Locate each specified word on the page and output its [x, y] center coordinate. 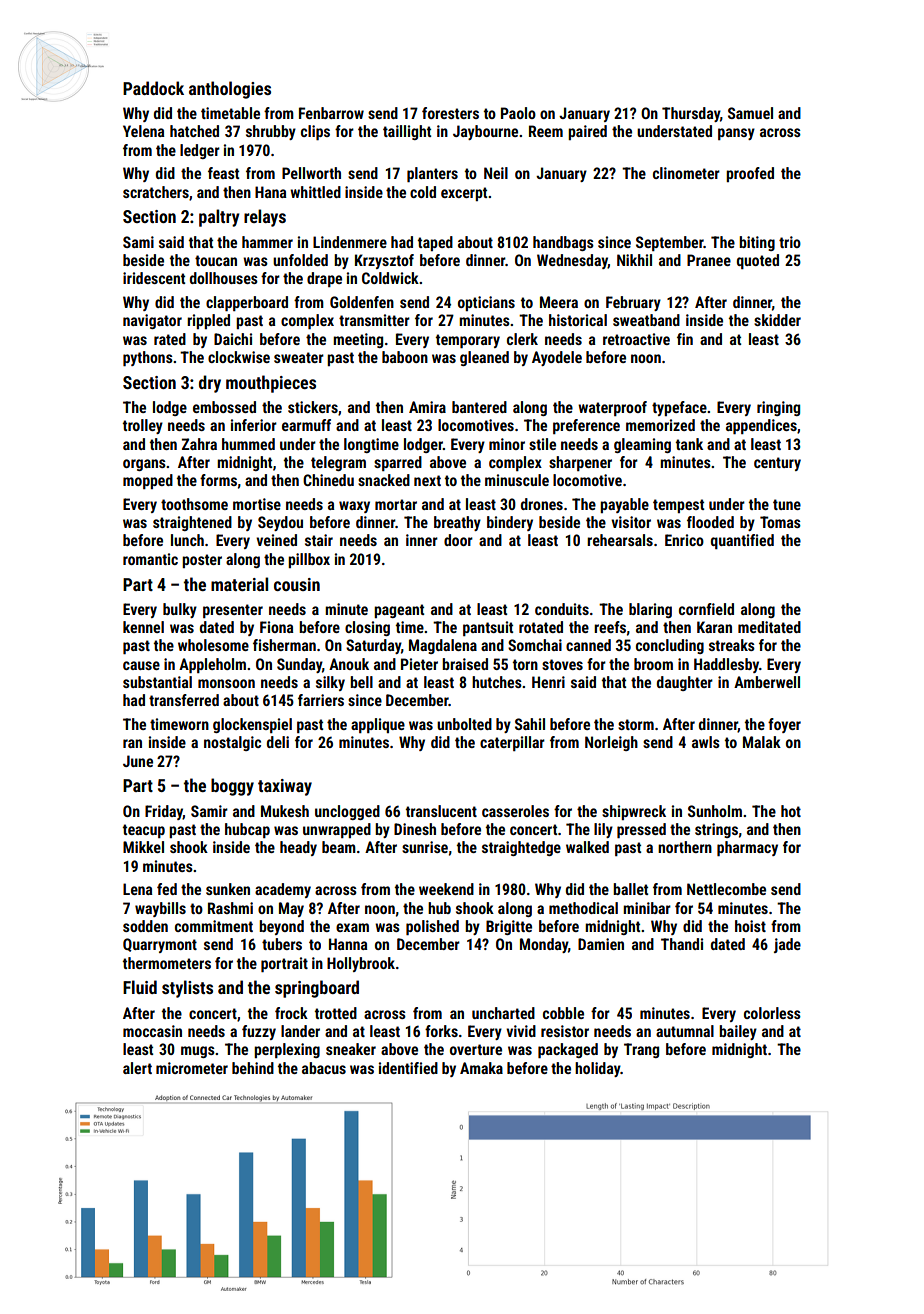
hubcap [247, 830]
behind [253, 1068]
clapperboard [247, 303]
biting [757, 243]
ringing [778, 408]
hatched [194, 131]
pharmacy [747, 848]
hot [791, 811]
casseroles [515, 811]
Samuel [750, 113]
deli [278, 742]
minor [507, 444]
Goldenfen [362, 302]
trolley [143, 426]
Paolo [518, 113]
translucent [441, 811]
